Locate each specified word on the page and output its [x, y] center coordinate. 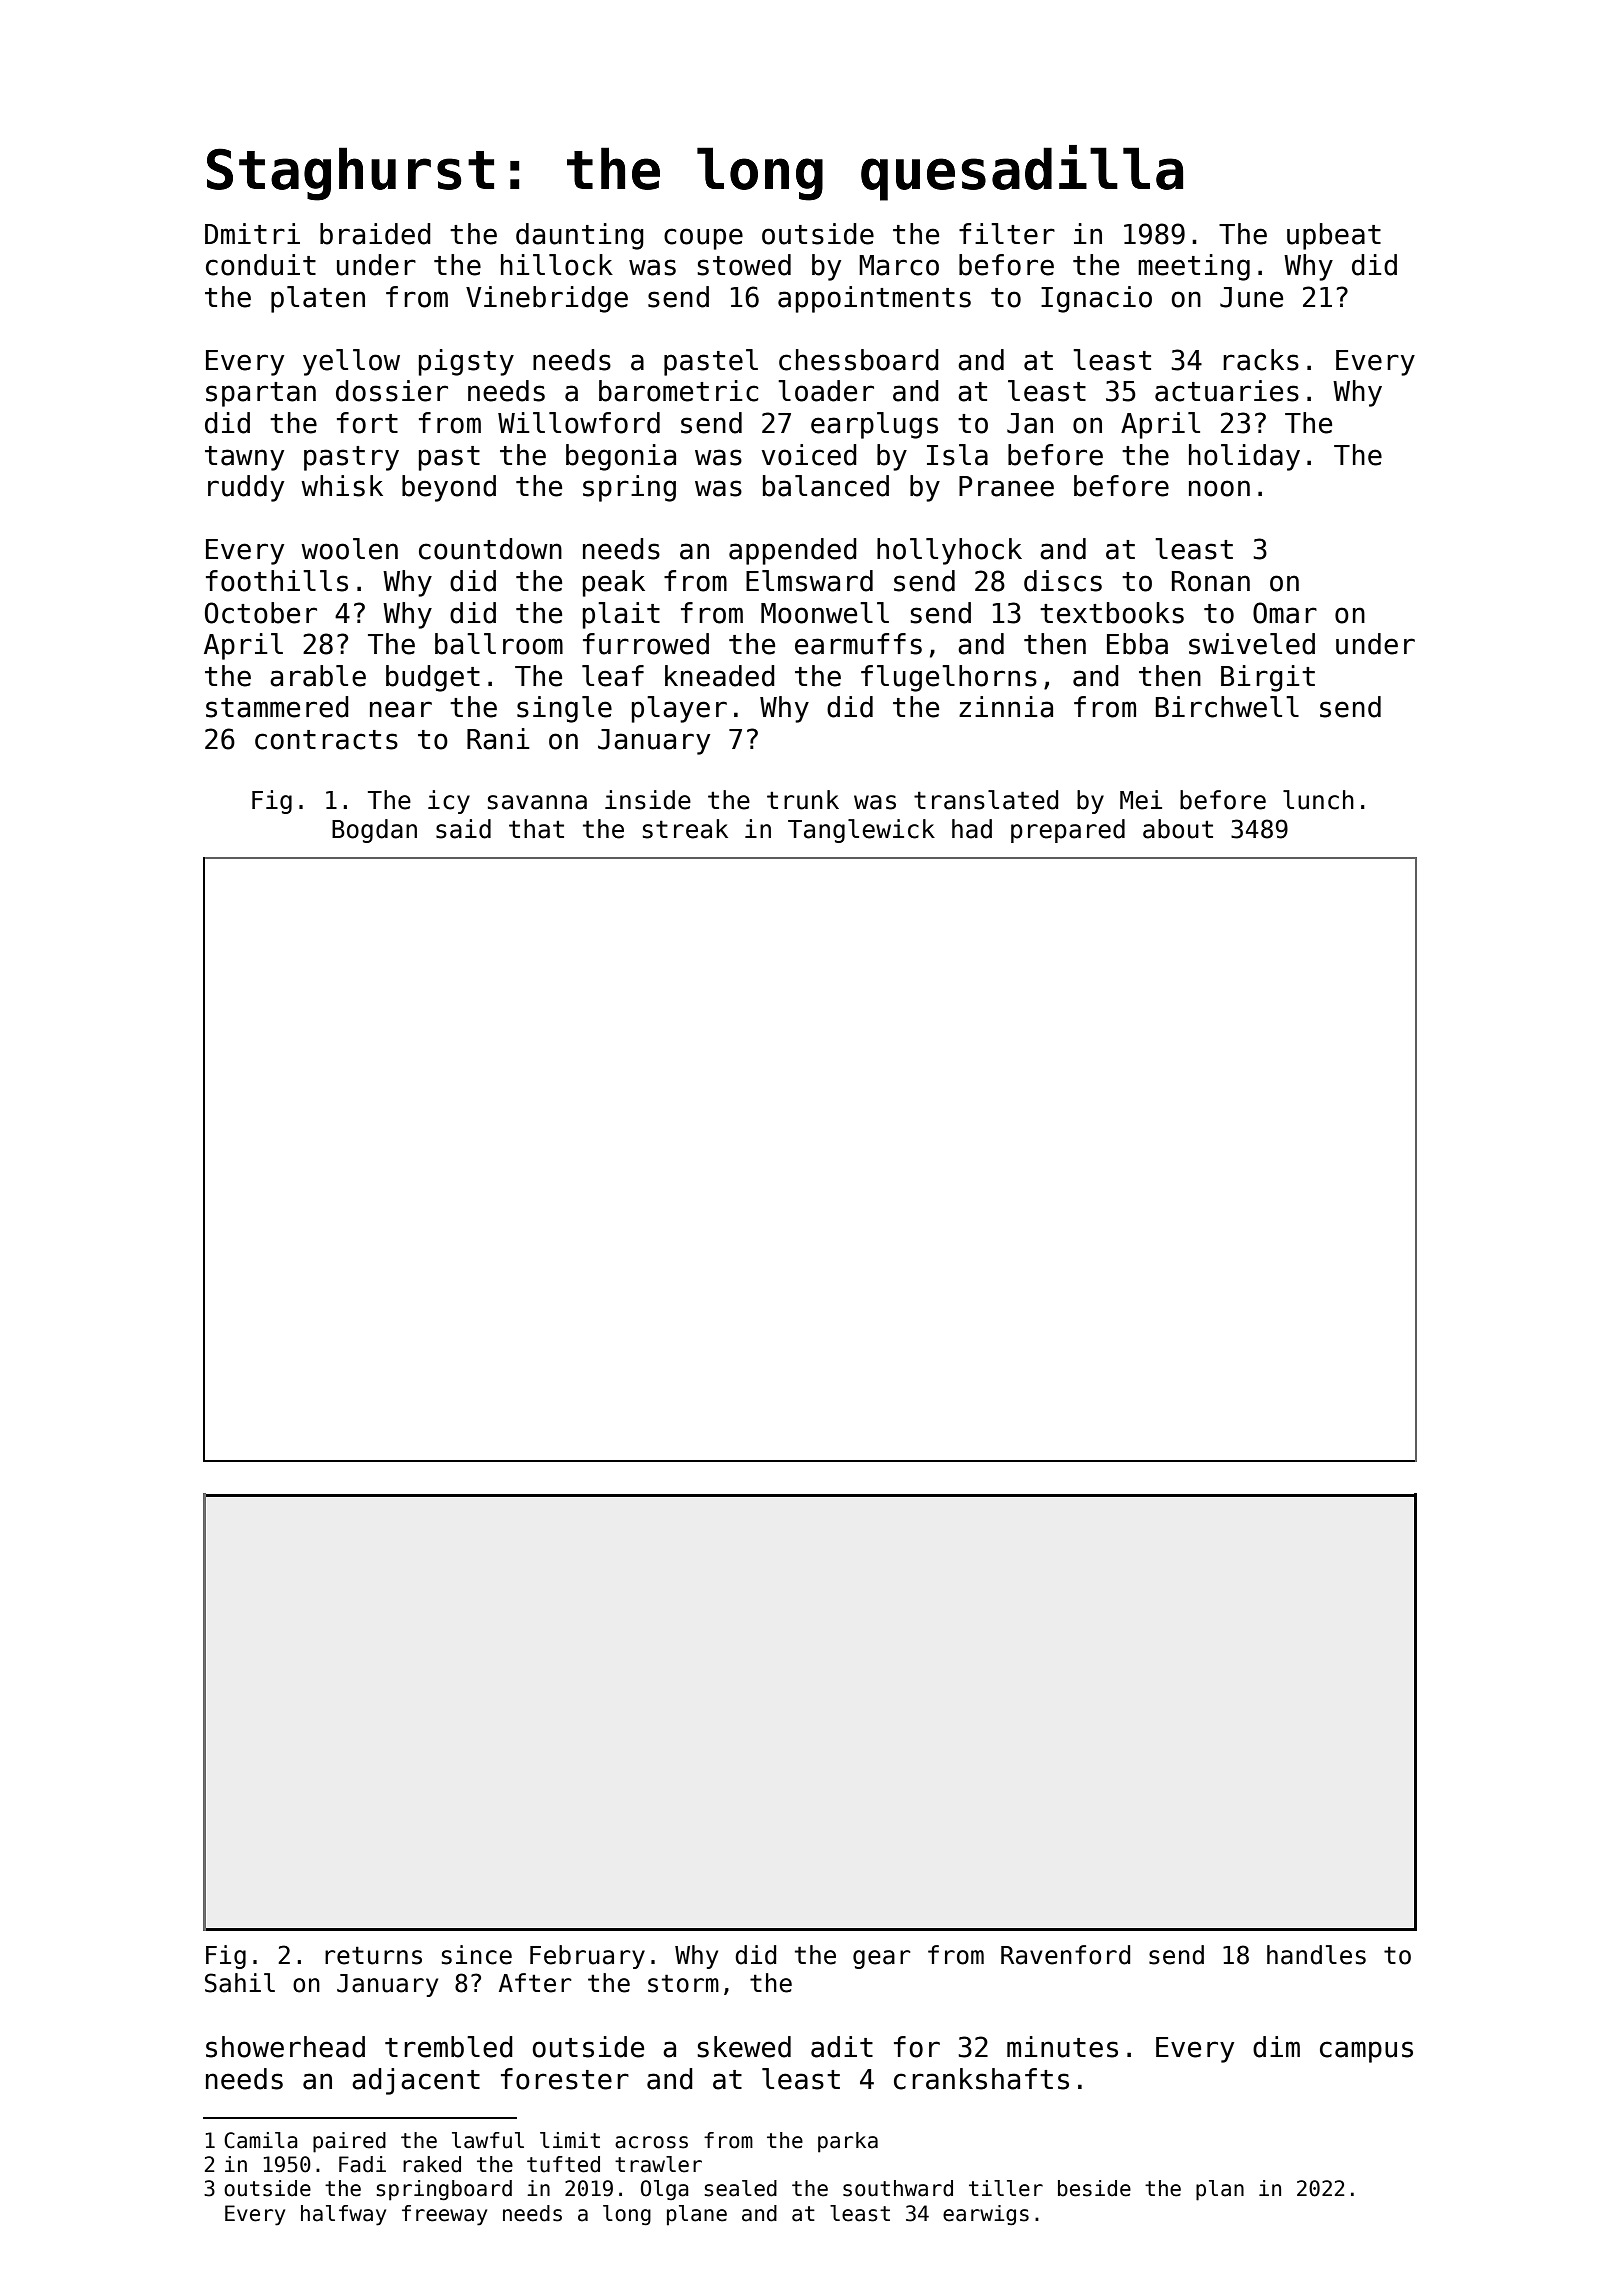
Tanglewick [861, 831]
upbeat [1334, 236]
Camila [261, 2140]
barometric [678, 391]
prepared [1068, 831]
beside [1094, 2188]
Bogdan [374, 831]
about [1178, 829]
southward [898, 2188]
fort [367, 423]
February [587, 1957]
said [463, 829]
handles [1316, 1955]
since [477, 1955]
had [972, 829]
